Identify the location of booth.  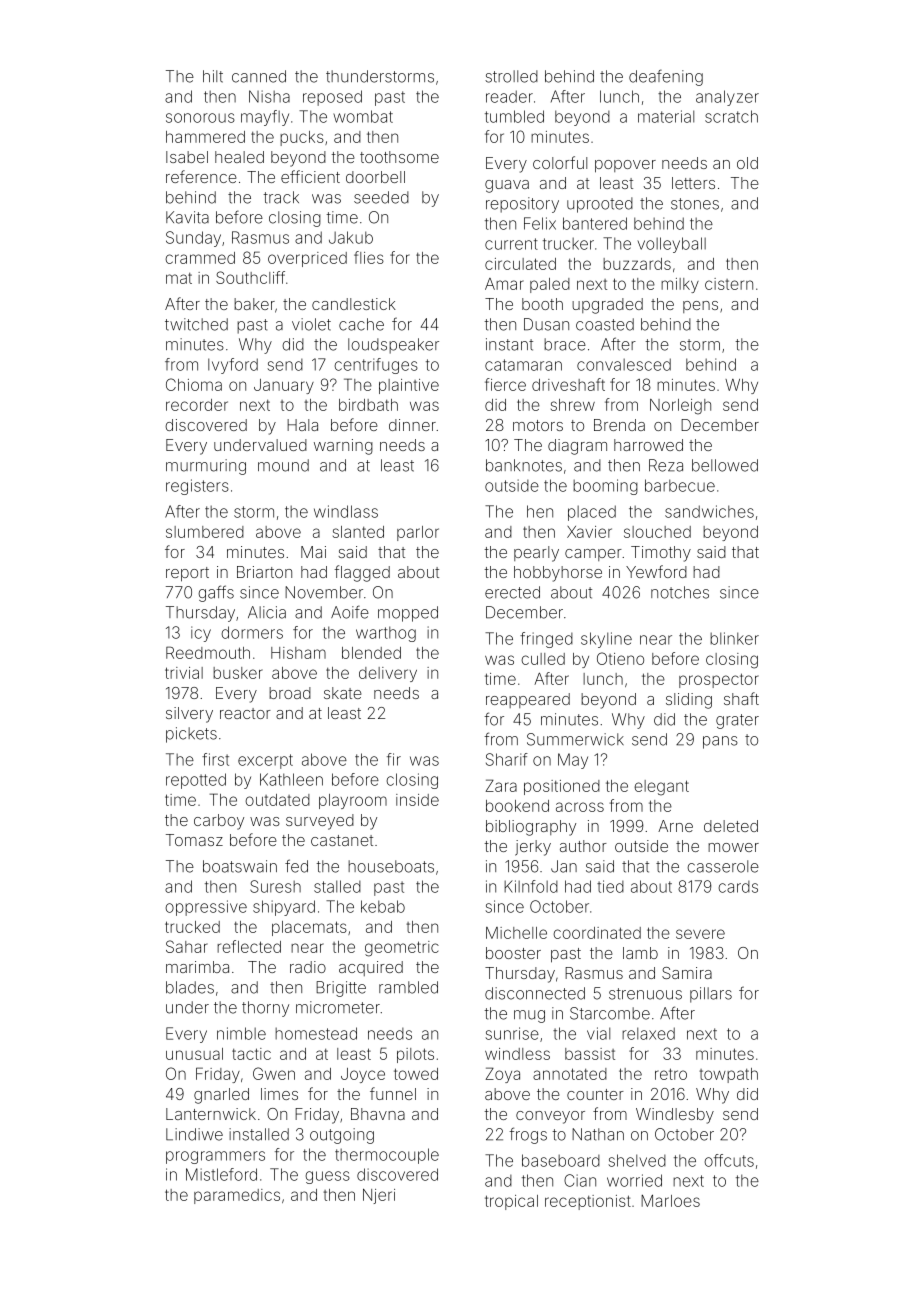
(542, 304).
